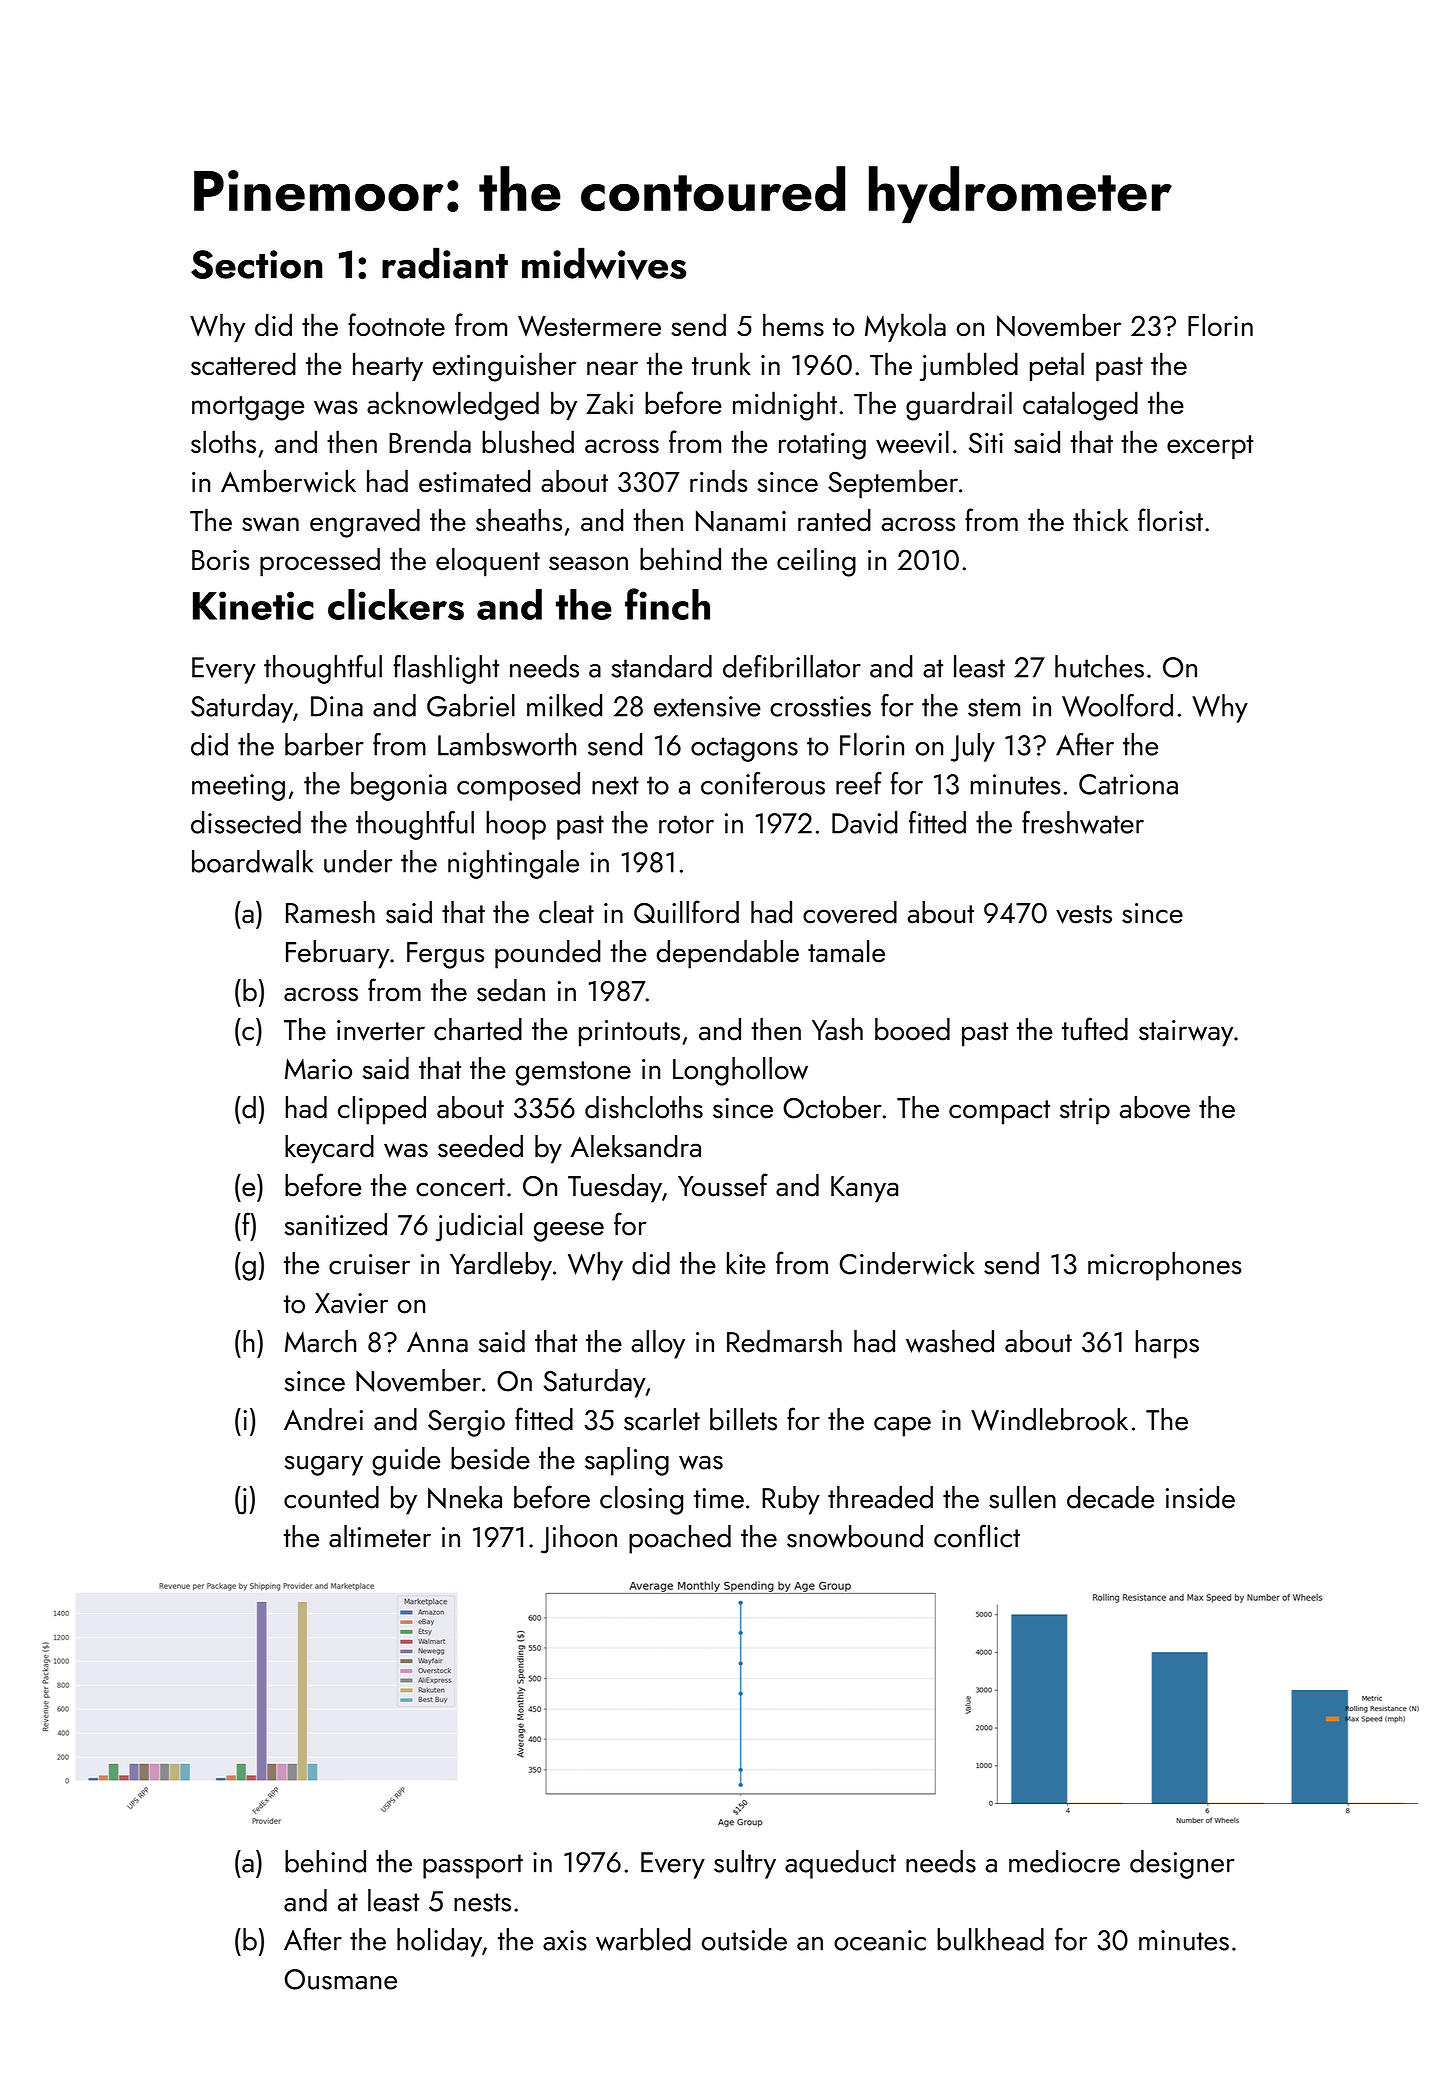  I want to click on Catriona, so click(1128, 784).
